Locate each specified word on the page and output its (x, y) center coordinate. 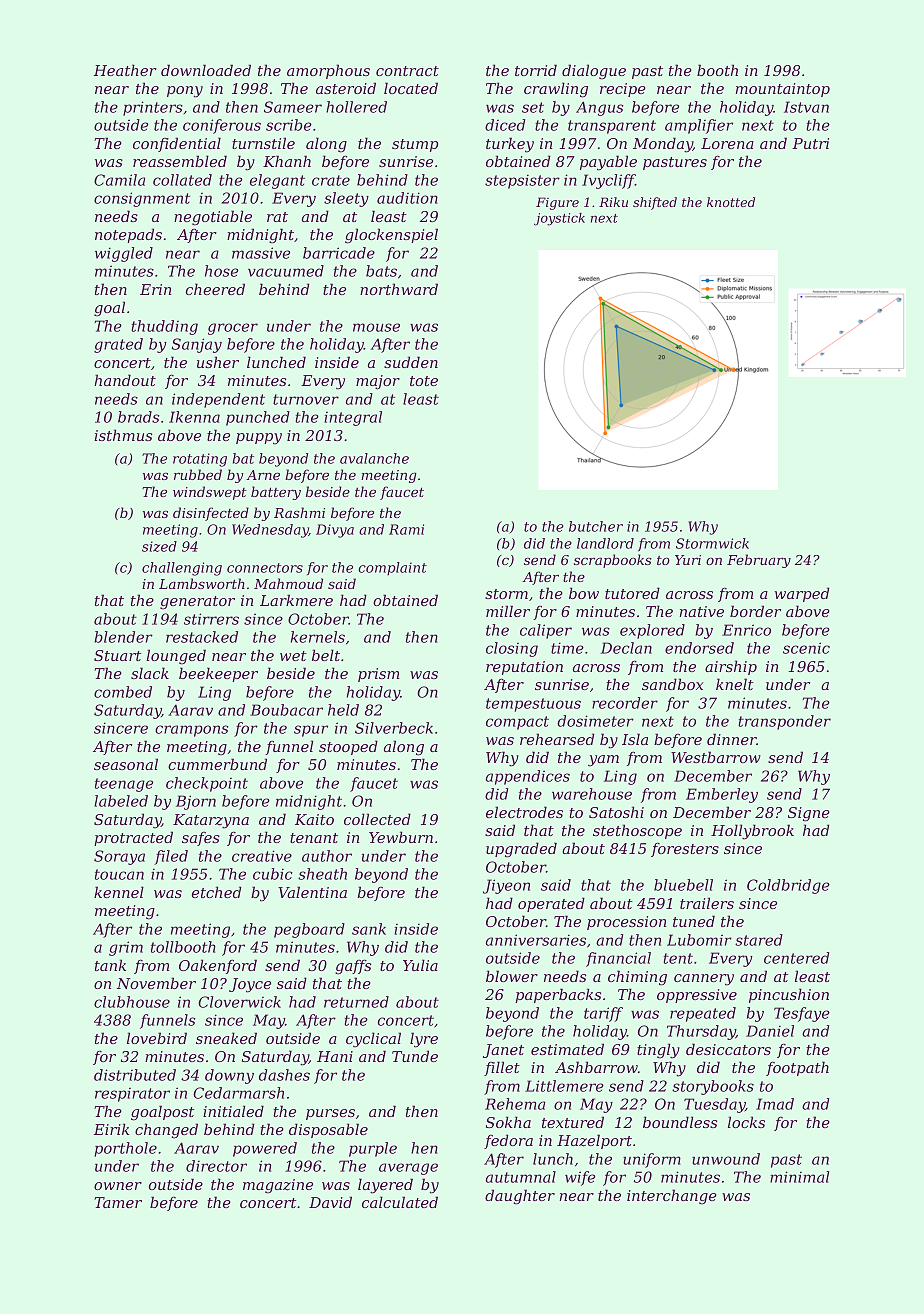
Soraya (119, 857)
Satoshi (616, 812)
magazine (278, 1186)
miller (508, 611)
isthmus (123, 435)
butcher (596, 526)
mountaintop (783, 90)
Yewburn (401, 837)
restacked (202, 637)
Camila (119, 180)
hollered (356, 107)
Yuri (688, 560)
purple (373, 1149)
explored (652, 631)
